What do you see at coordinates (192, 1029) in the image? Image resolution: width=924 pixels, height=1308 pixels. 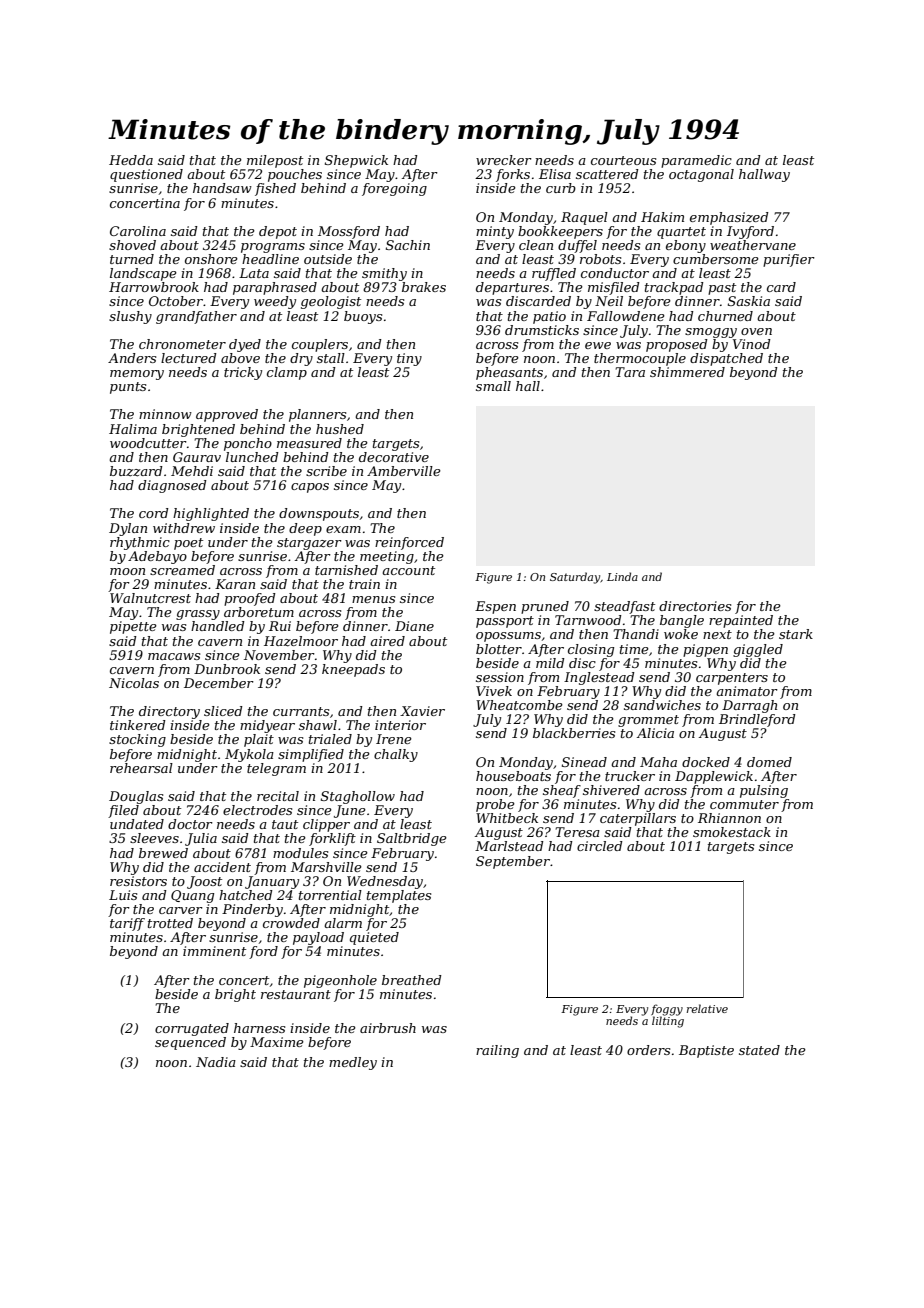 I see `corrugated` at bounding box center [192, 1029].
